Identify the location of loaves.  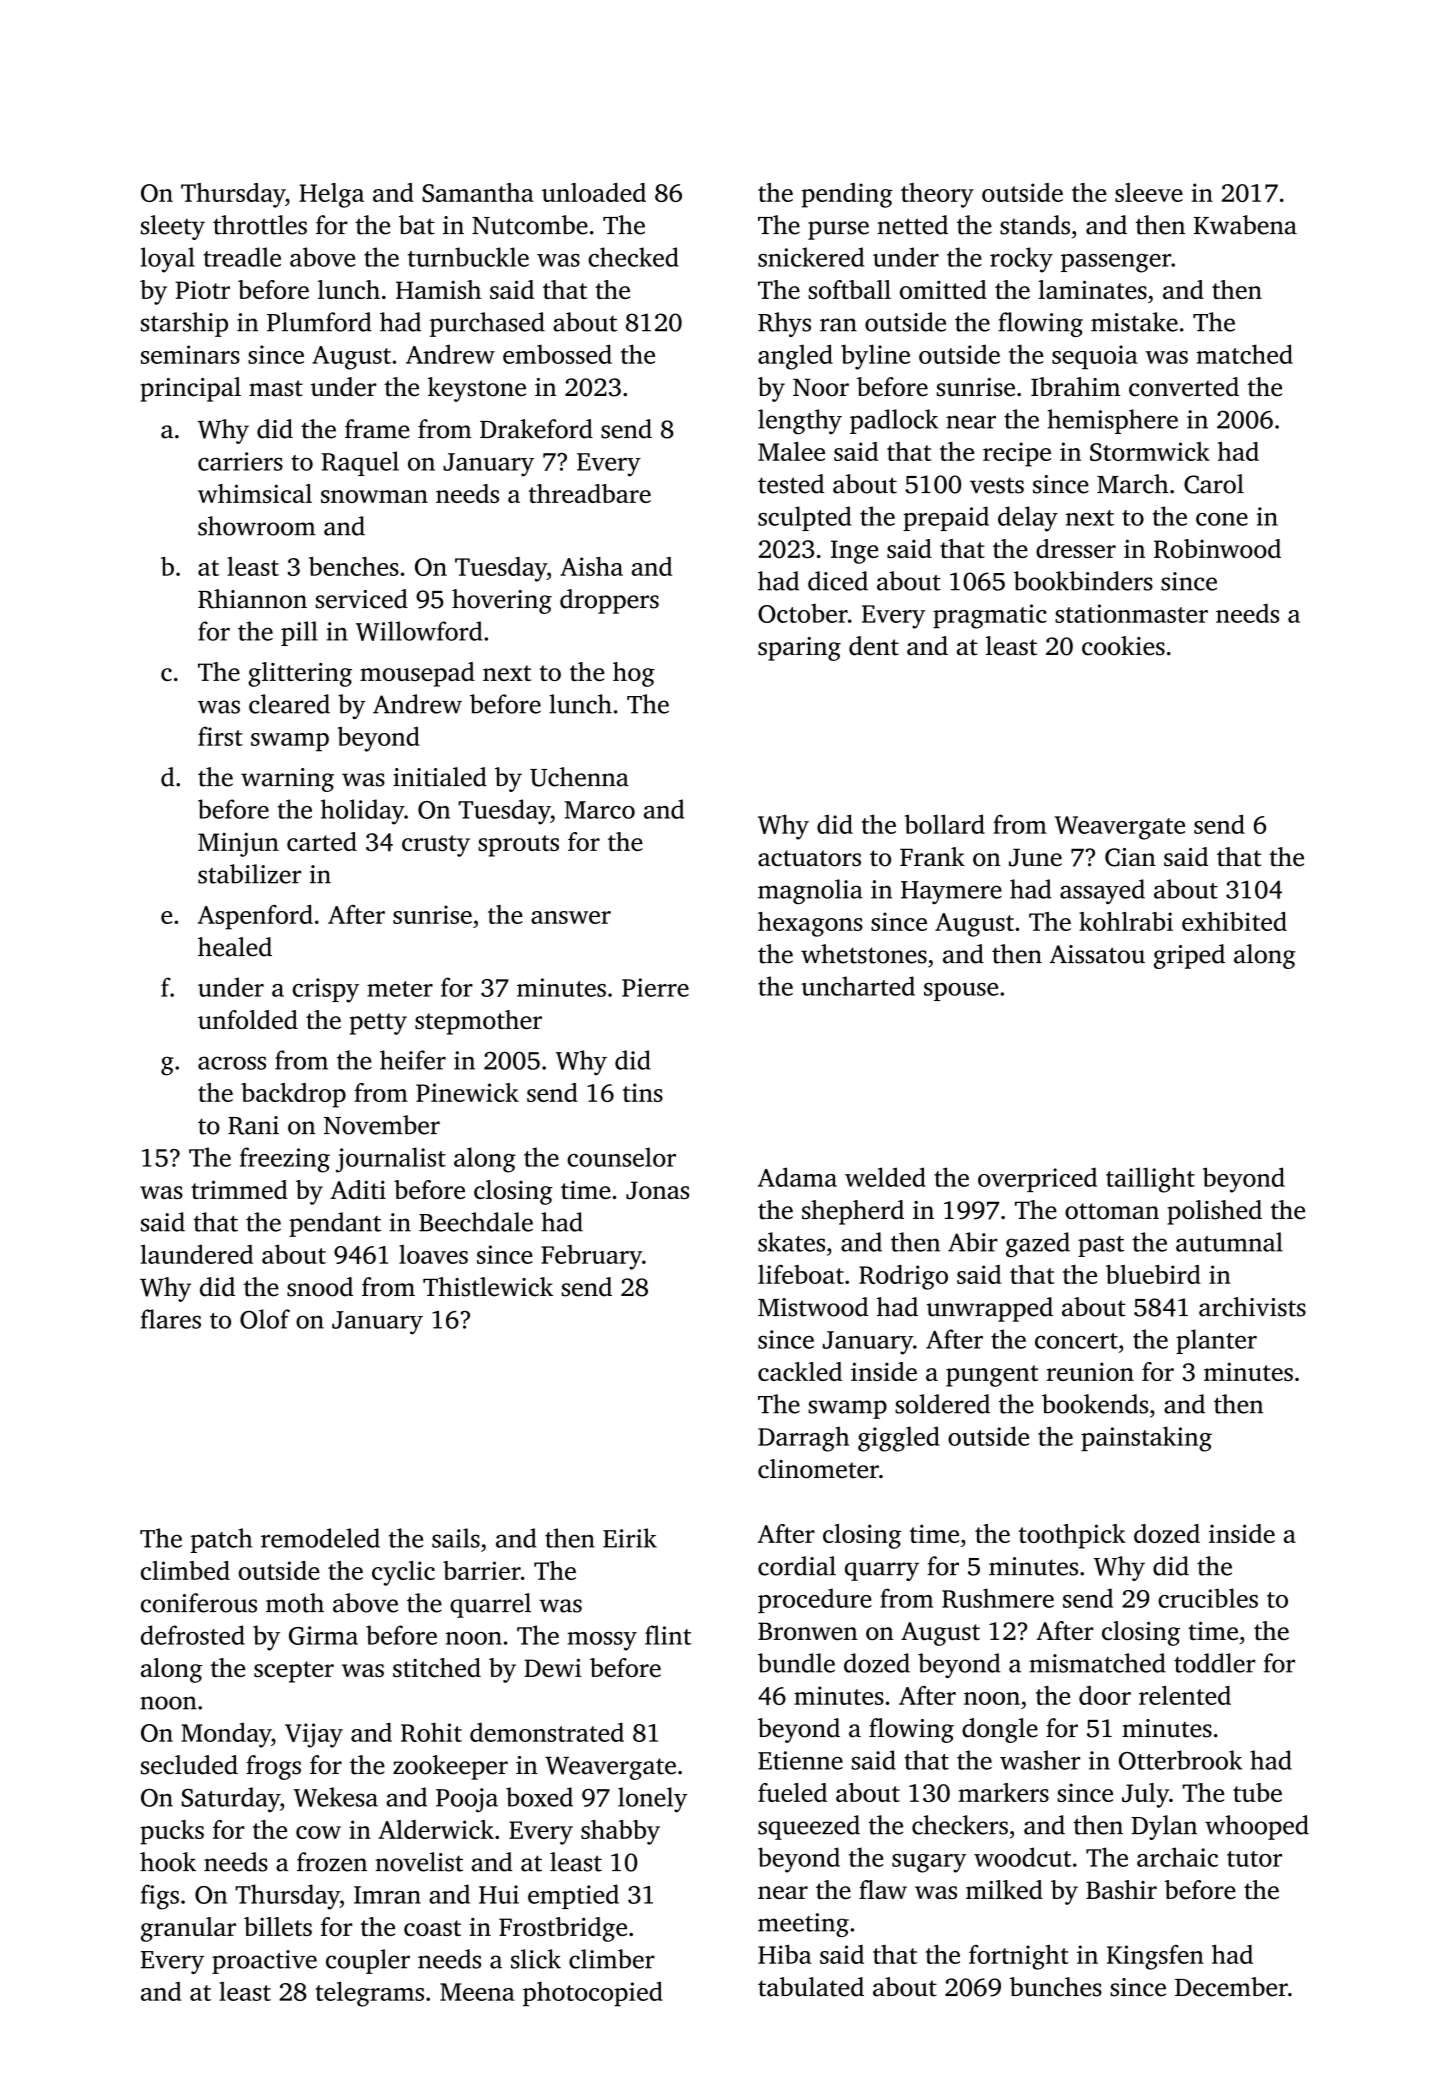
(433, 1254).
